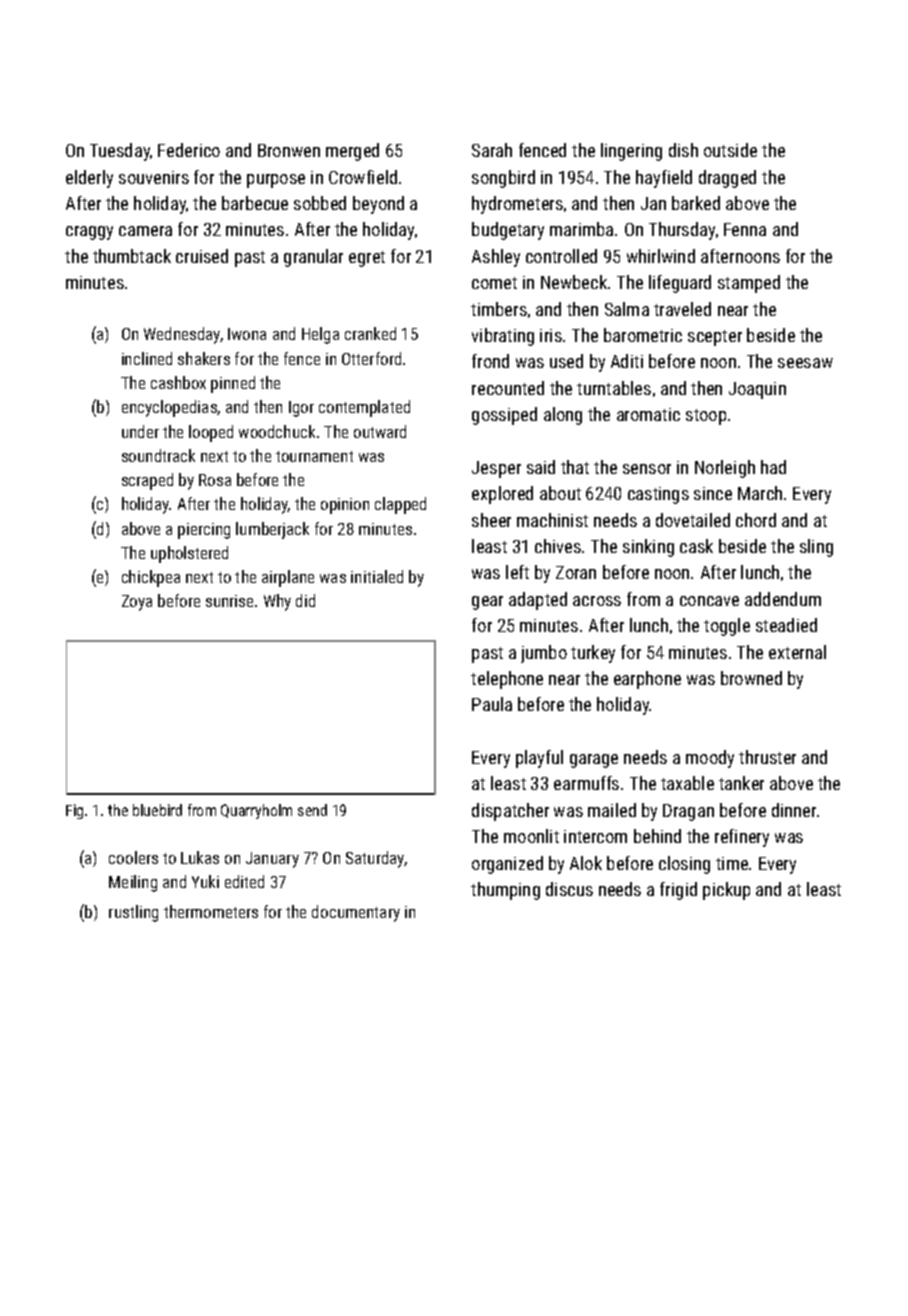 This screenshot has width=908, height=1316. What do you see at coordinates (816, 548) in the screenshot?
I see `sling` at bounding box center [816, 548].
